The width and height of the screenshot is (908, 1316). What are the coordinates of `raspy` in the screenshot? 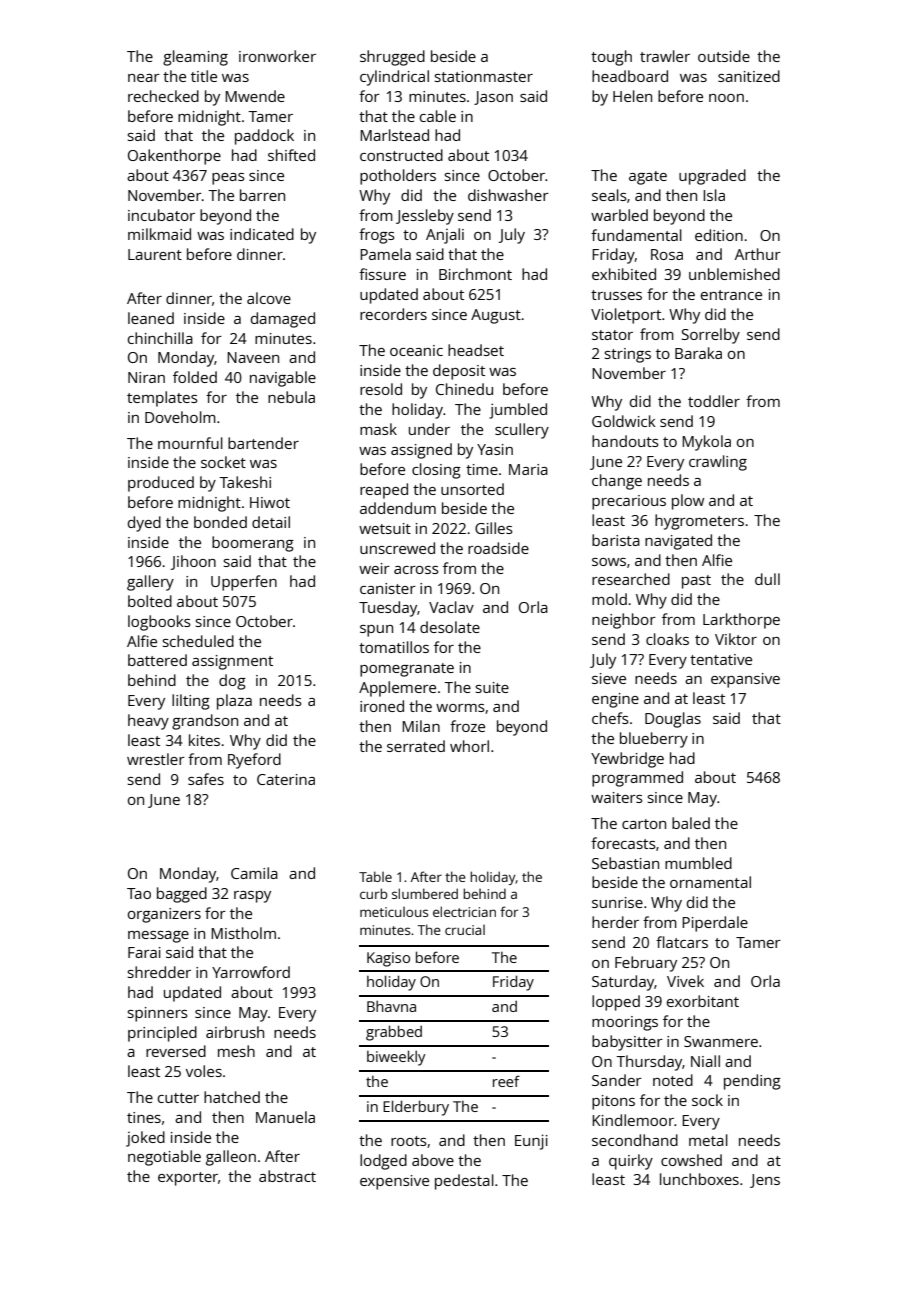 It's located at (252, 897).
